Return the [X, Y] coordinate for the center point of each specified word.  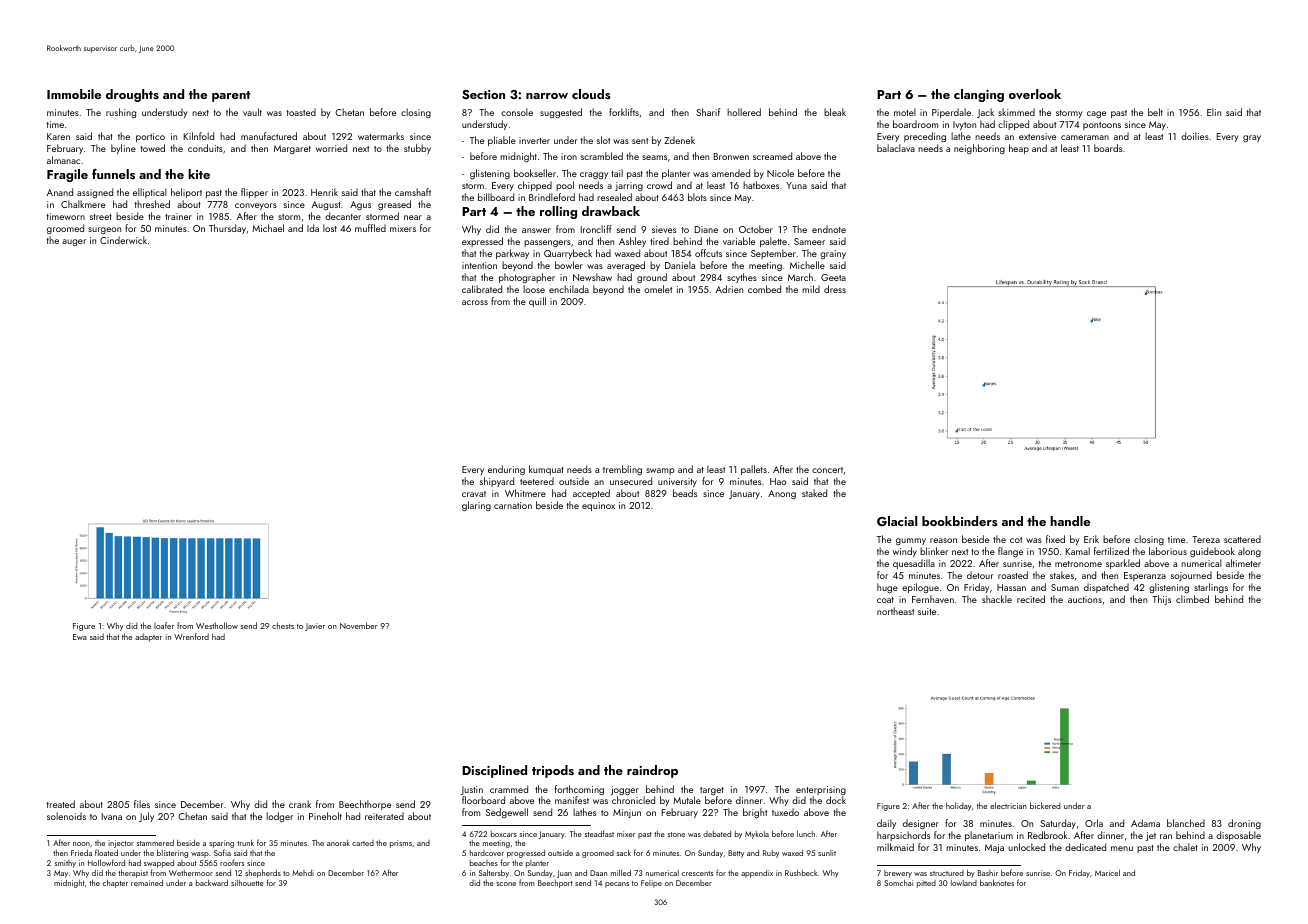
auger [74, 242]
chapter [115, 883]
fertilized [1111, 551]
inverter [534, 140]
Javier [315, 627]
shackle [997, 599]
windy [905, 552]
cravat [474, 494]
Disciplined [494, 771]
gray [1252, 138]
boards [1108, 148]
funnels [113, 174]
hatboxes [761, 185]
